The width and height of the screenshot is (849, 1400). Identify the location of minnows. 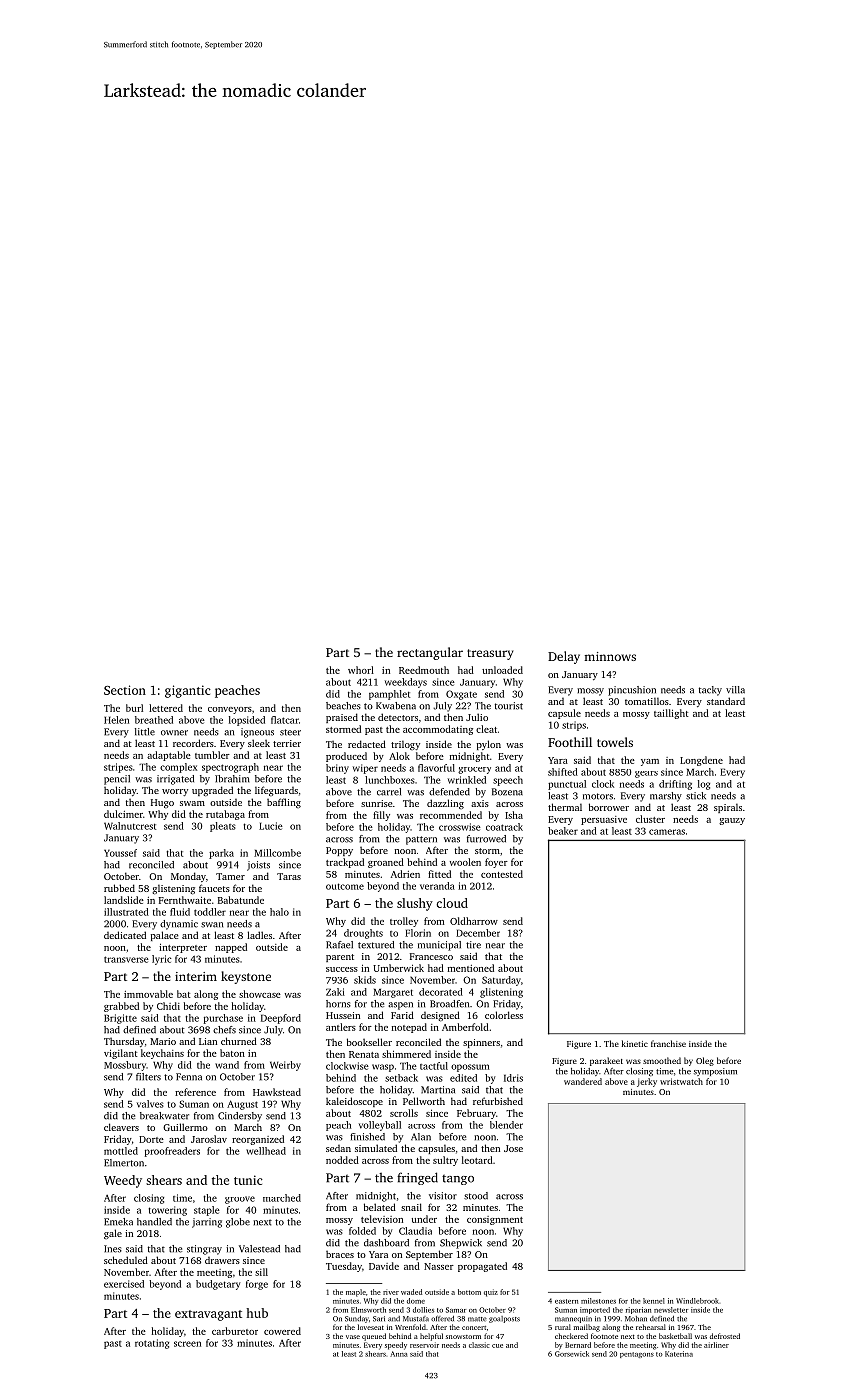
(610, 656).
